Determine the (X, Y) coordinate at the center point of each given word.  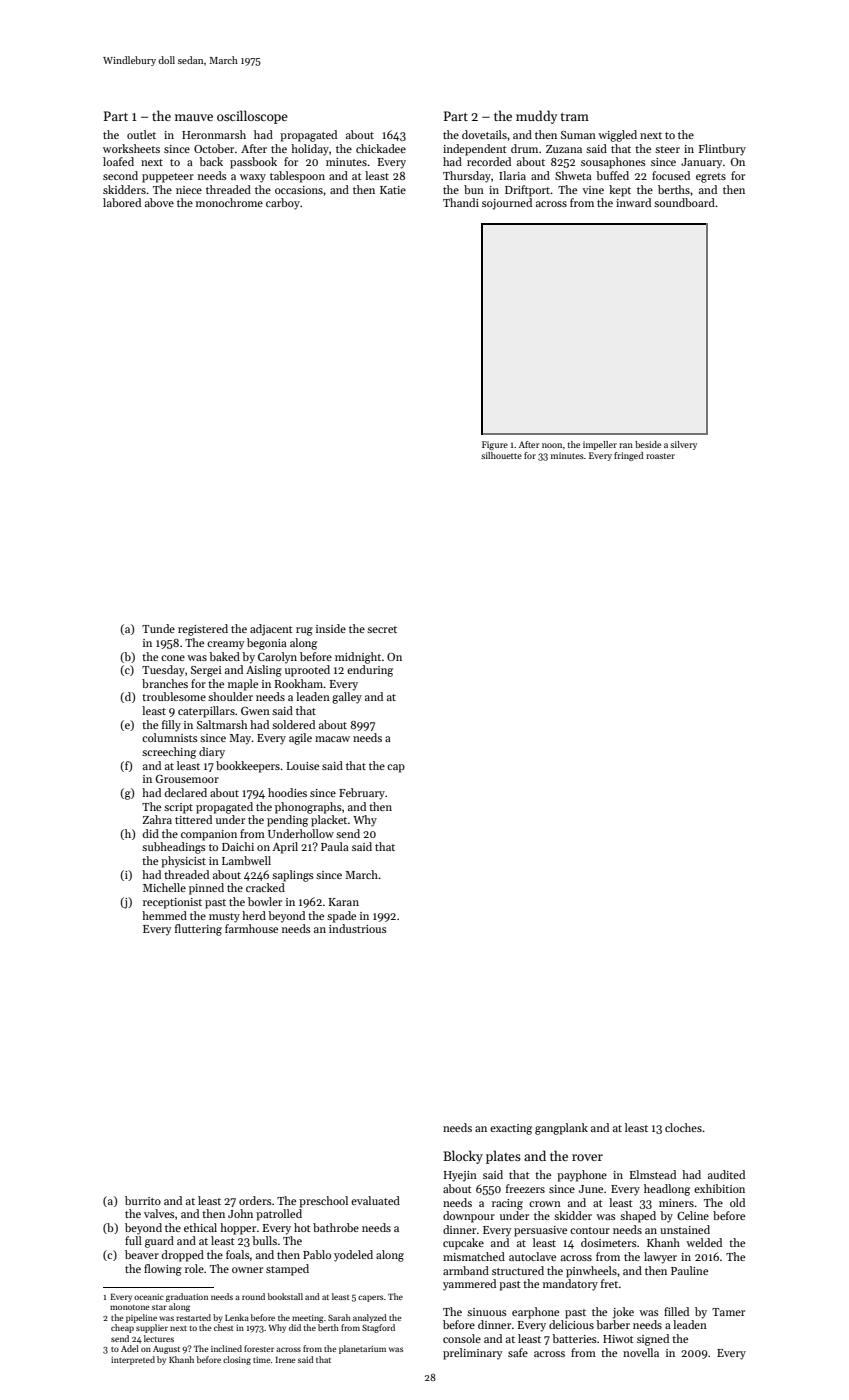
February (362, 794)
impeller (600, 445)
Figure (495, 445)
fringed (629, 456)
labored (122, 202)
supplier (152, 1328)
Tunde (158, 628)
